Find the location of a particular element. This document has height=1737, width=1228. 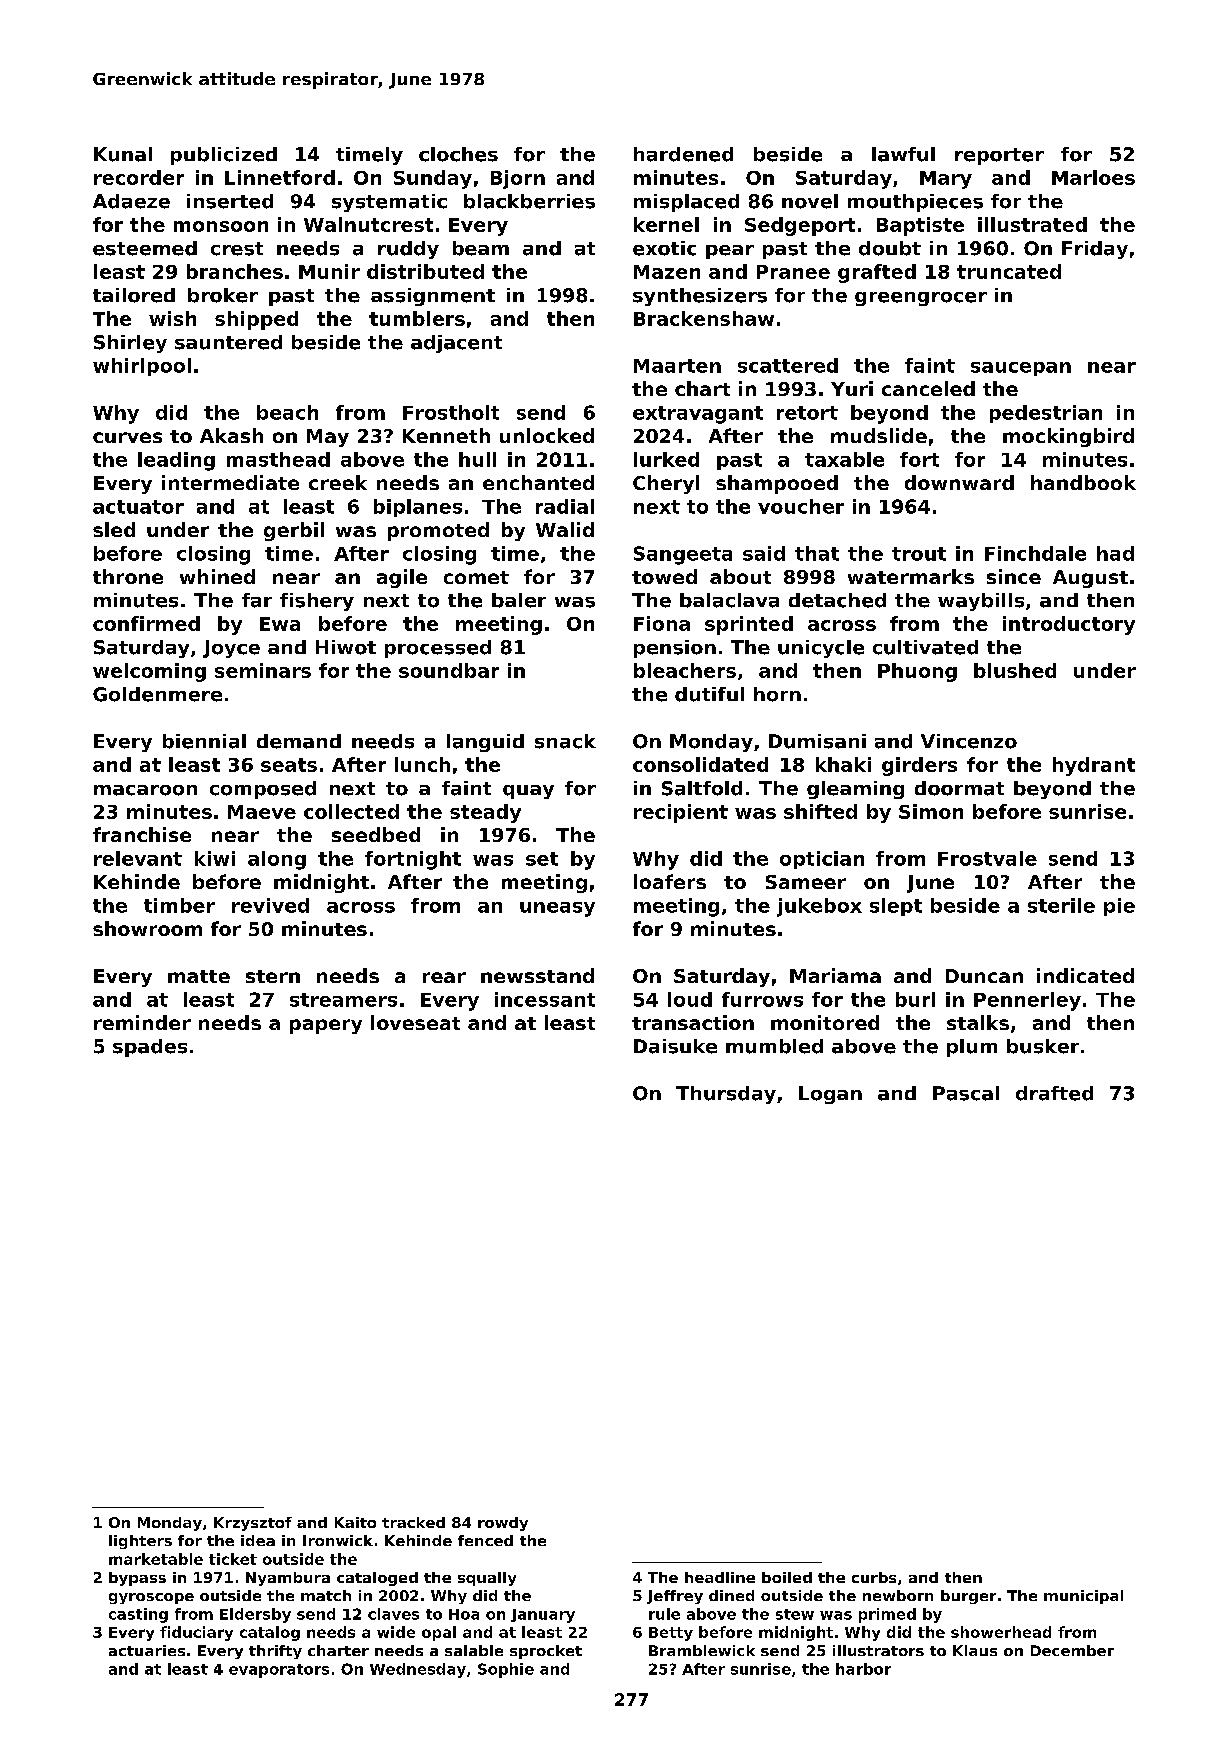

since is located at coordinates (1014, 576).
